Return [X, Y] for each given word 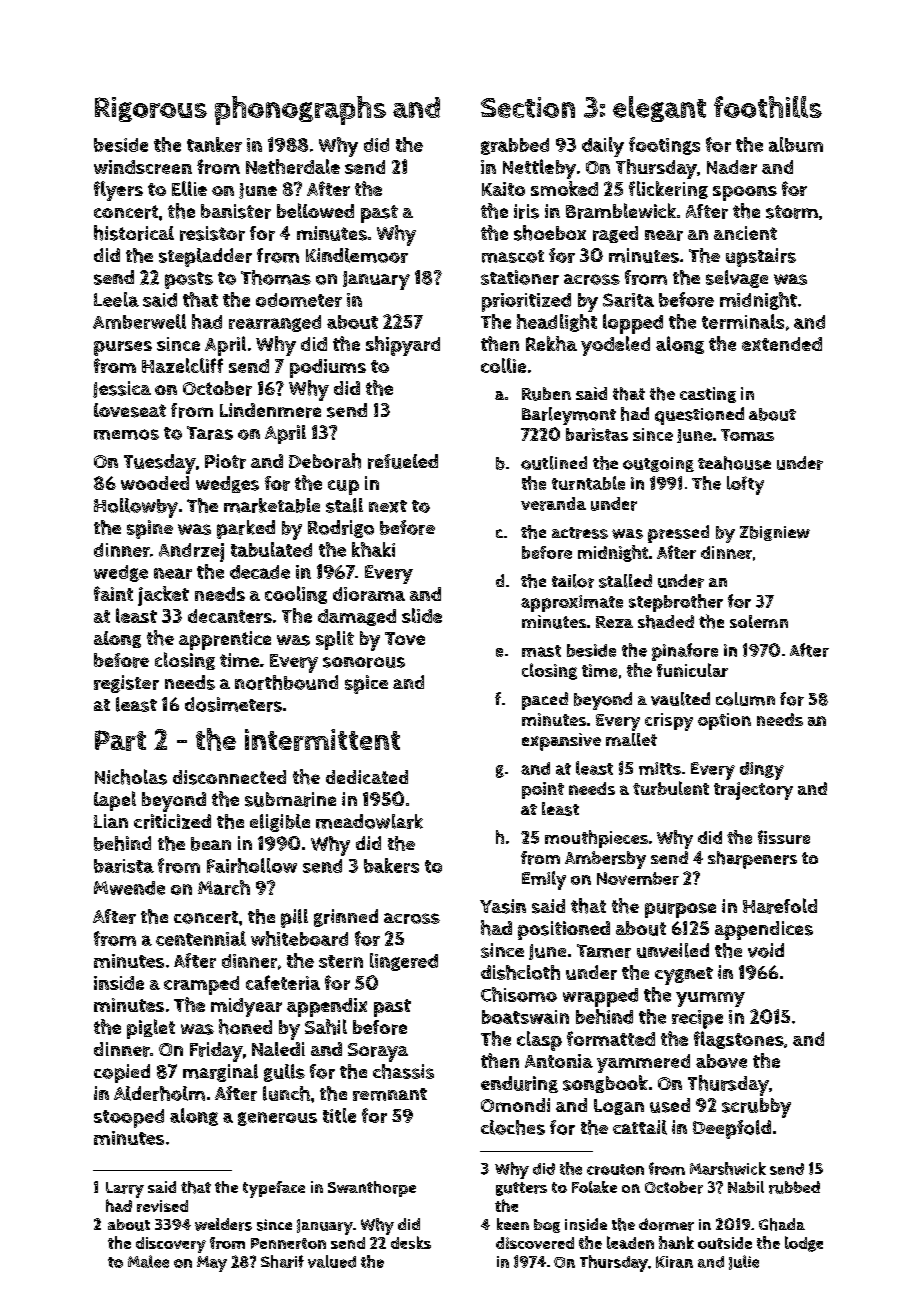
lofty [745, 485]
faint [113, 593]
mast [541, 651]
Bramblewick [621, 211]
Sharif [282, 1261]
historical [134, 233]
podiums [328, 368]
